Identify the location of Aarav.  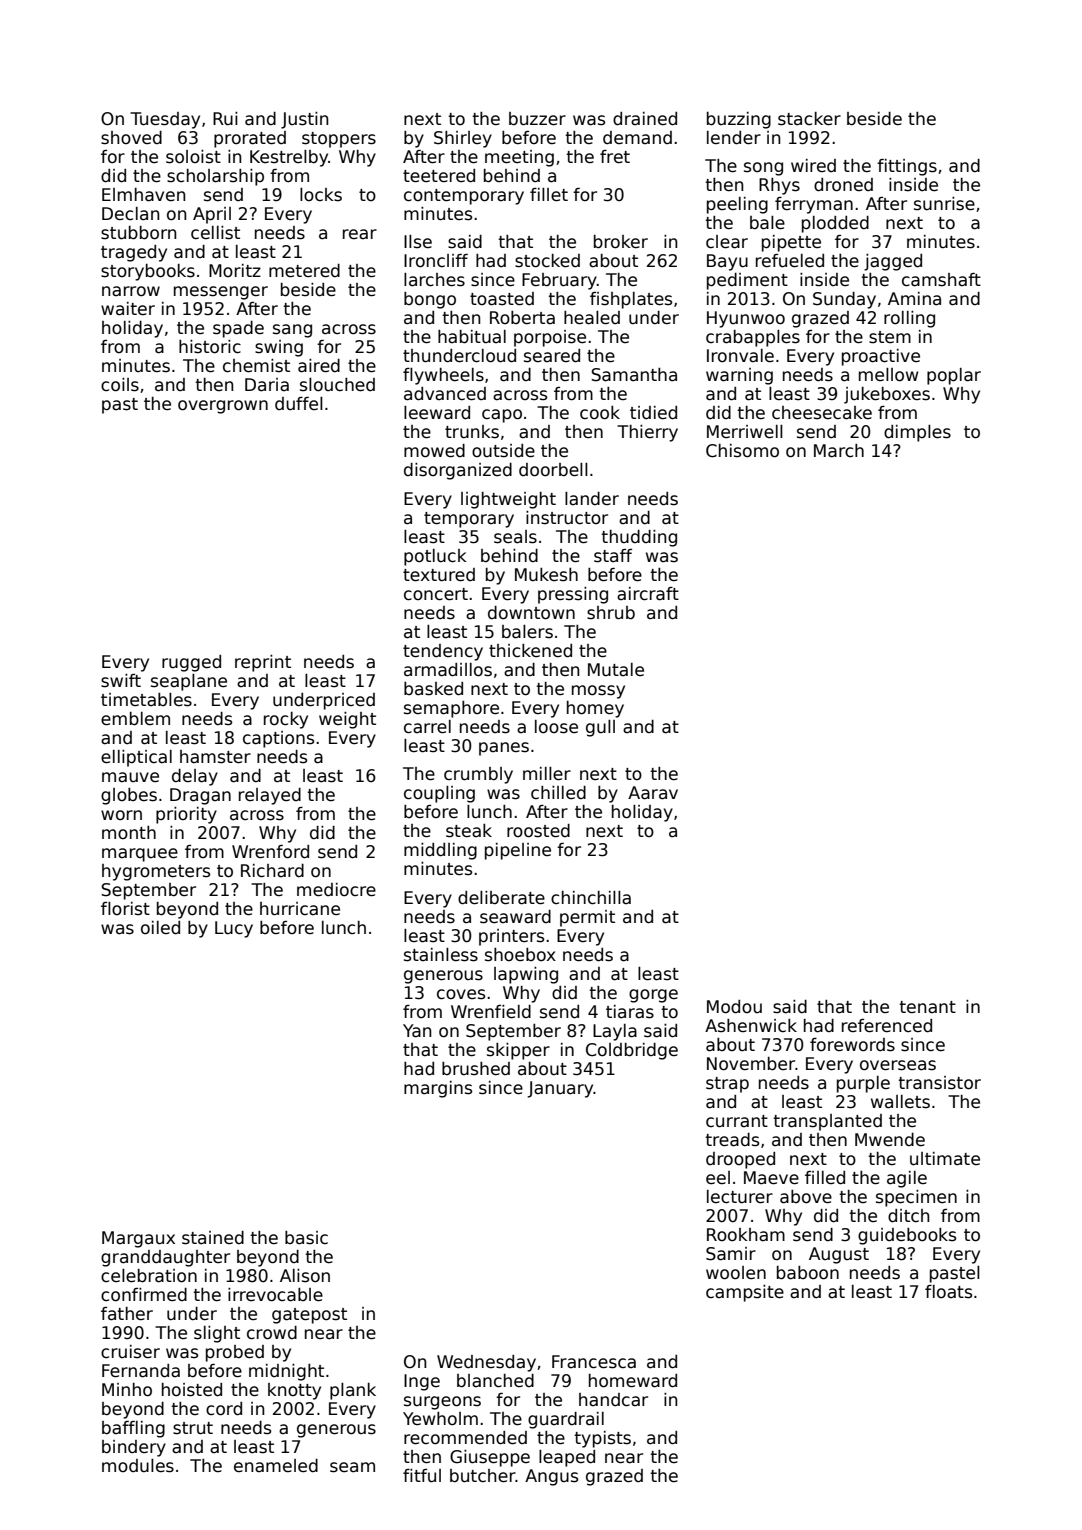
(653, 793).
